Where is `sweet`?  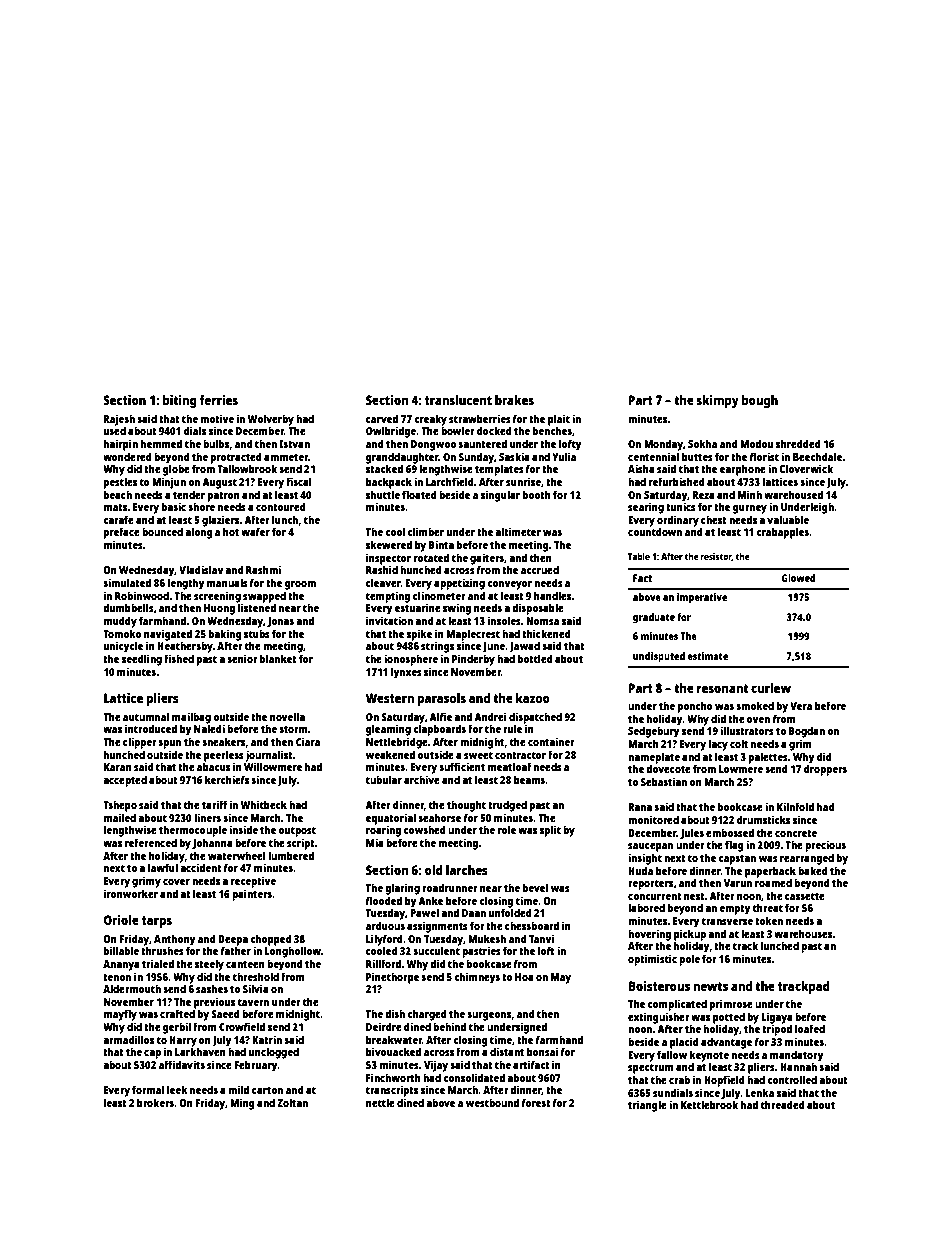 sweet is located at coordinates (478, 755).
